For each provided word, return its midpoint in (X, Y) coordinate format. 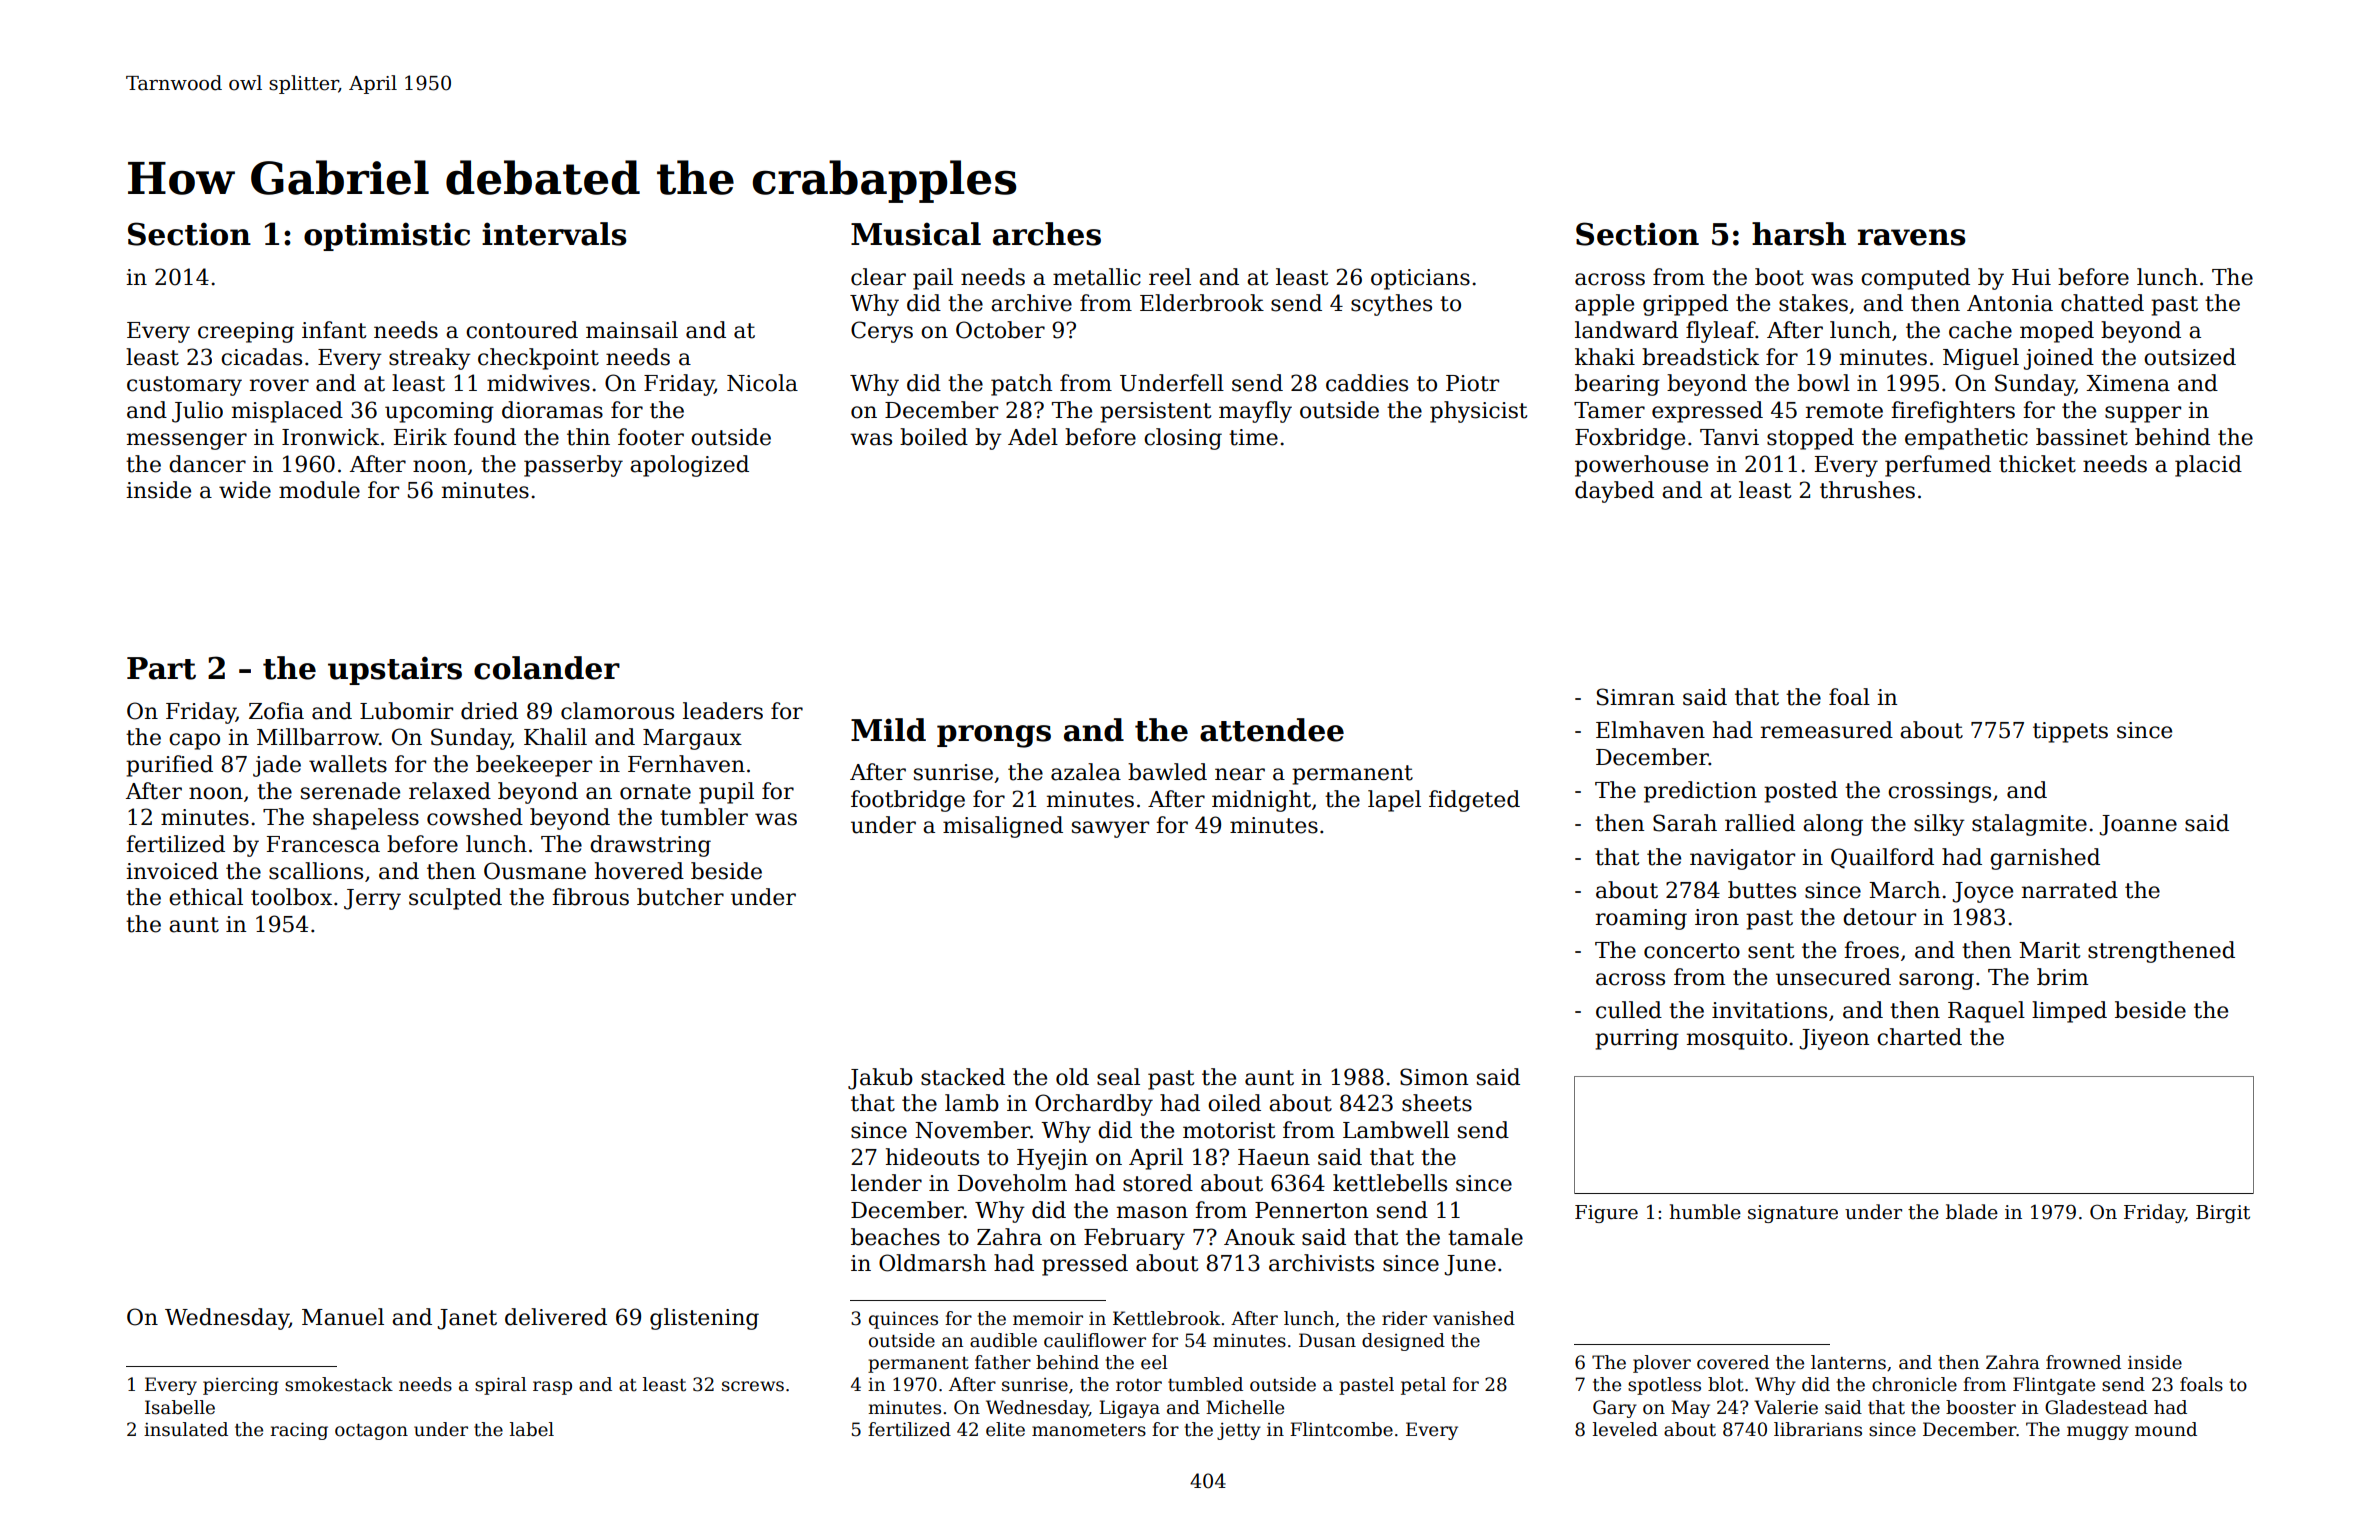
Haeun (1274, 1157)
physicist (1478, 412)
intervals (554, 234)
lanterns (1848, 1362)
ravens (1912, 237)
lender (886, 1183)
